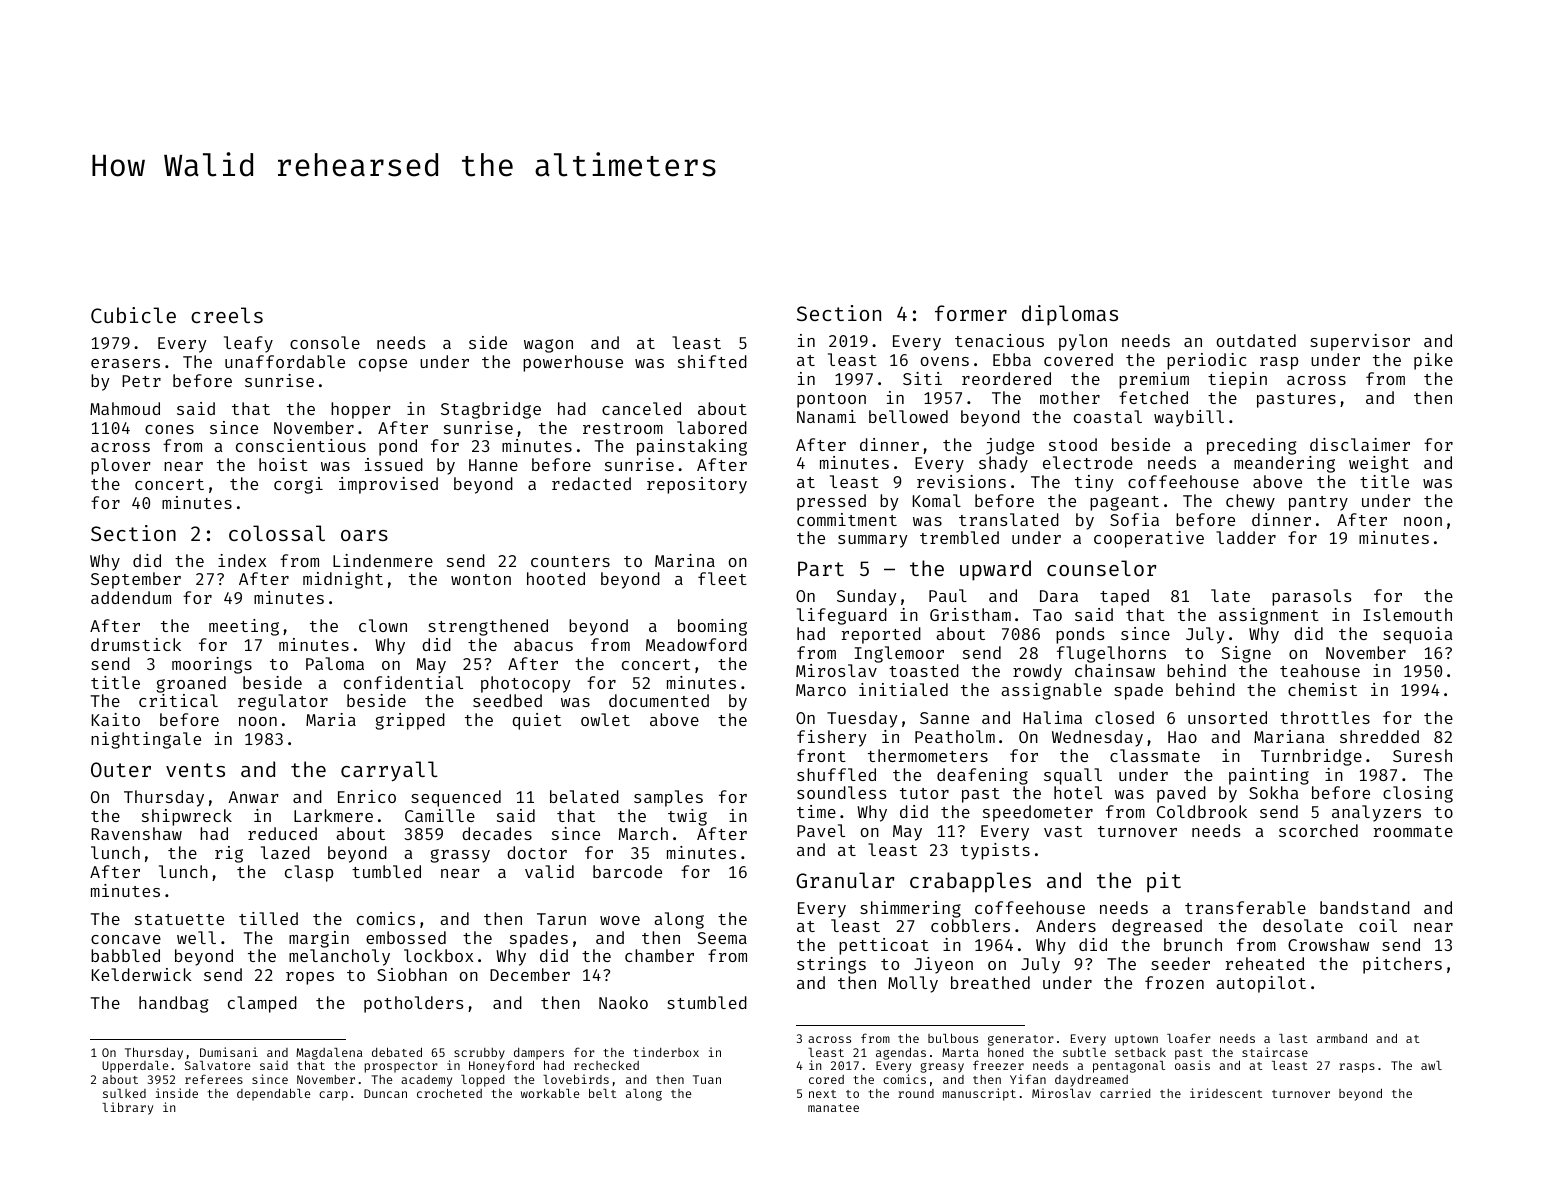  What do you see at coordinates (1070, 315) in the screenshot?
I see `diplomas` at bounding box center [1070, 315].
